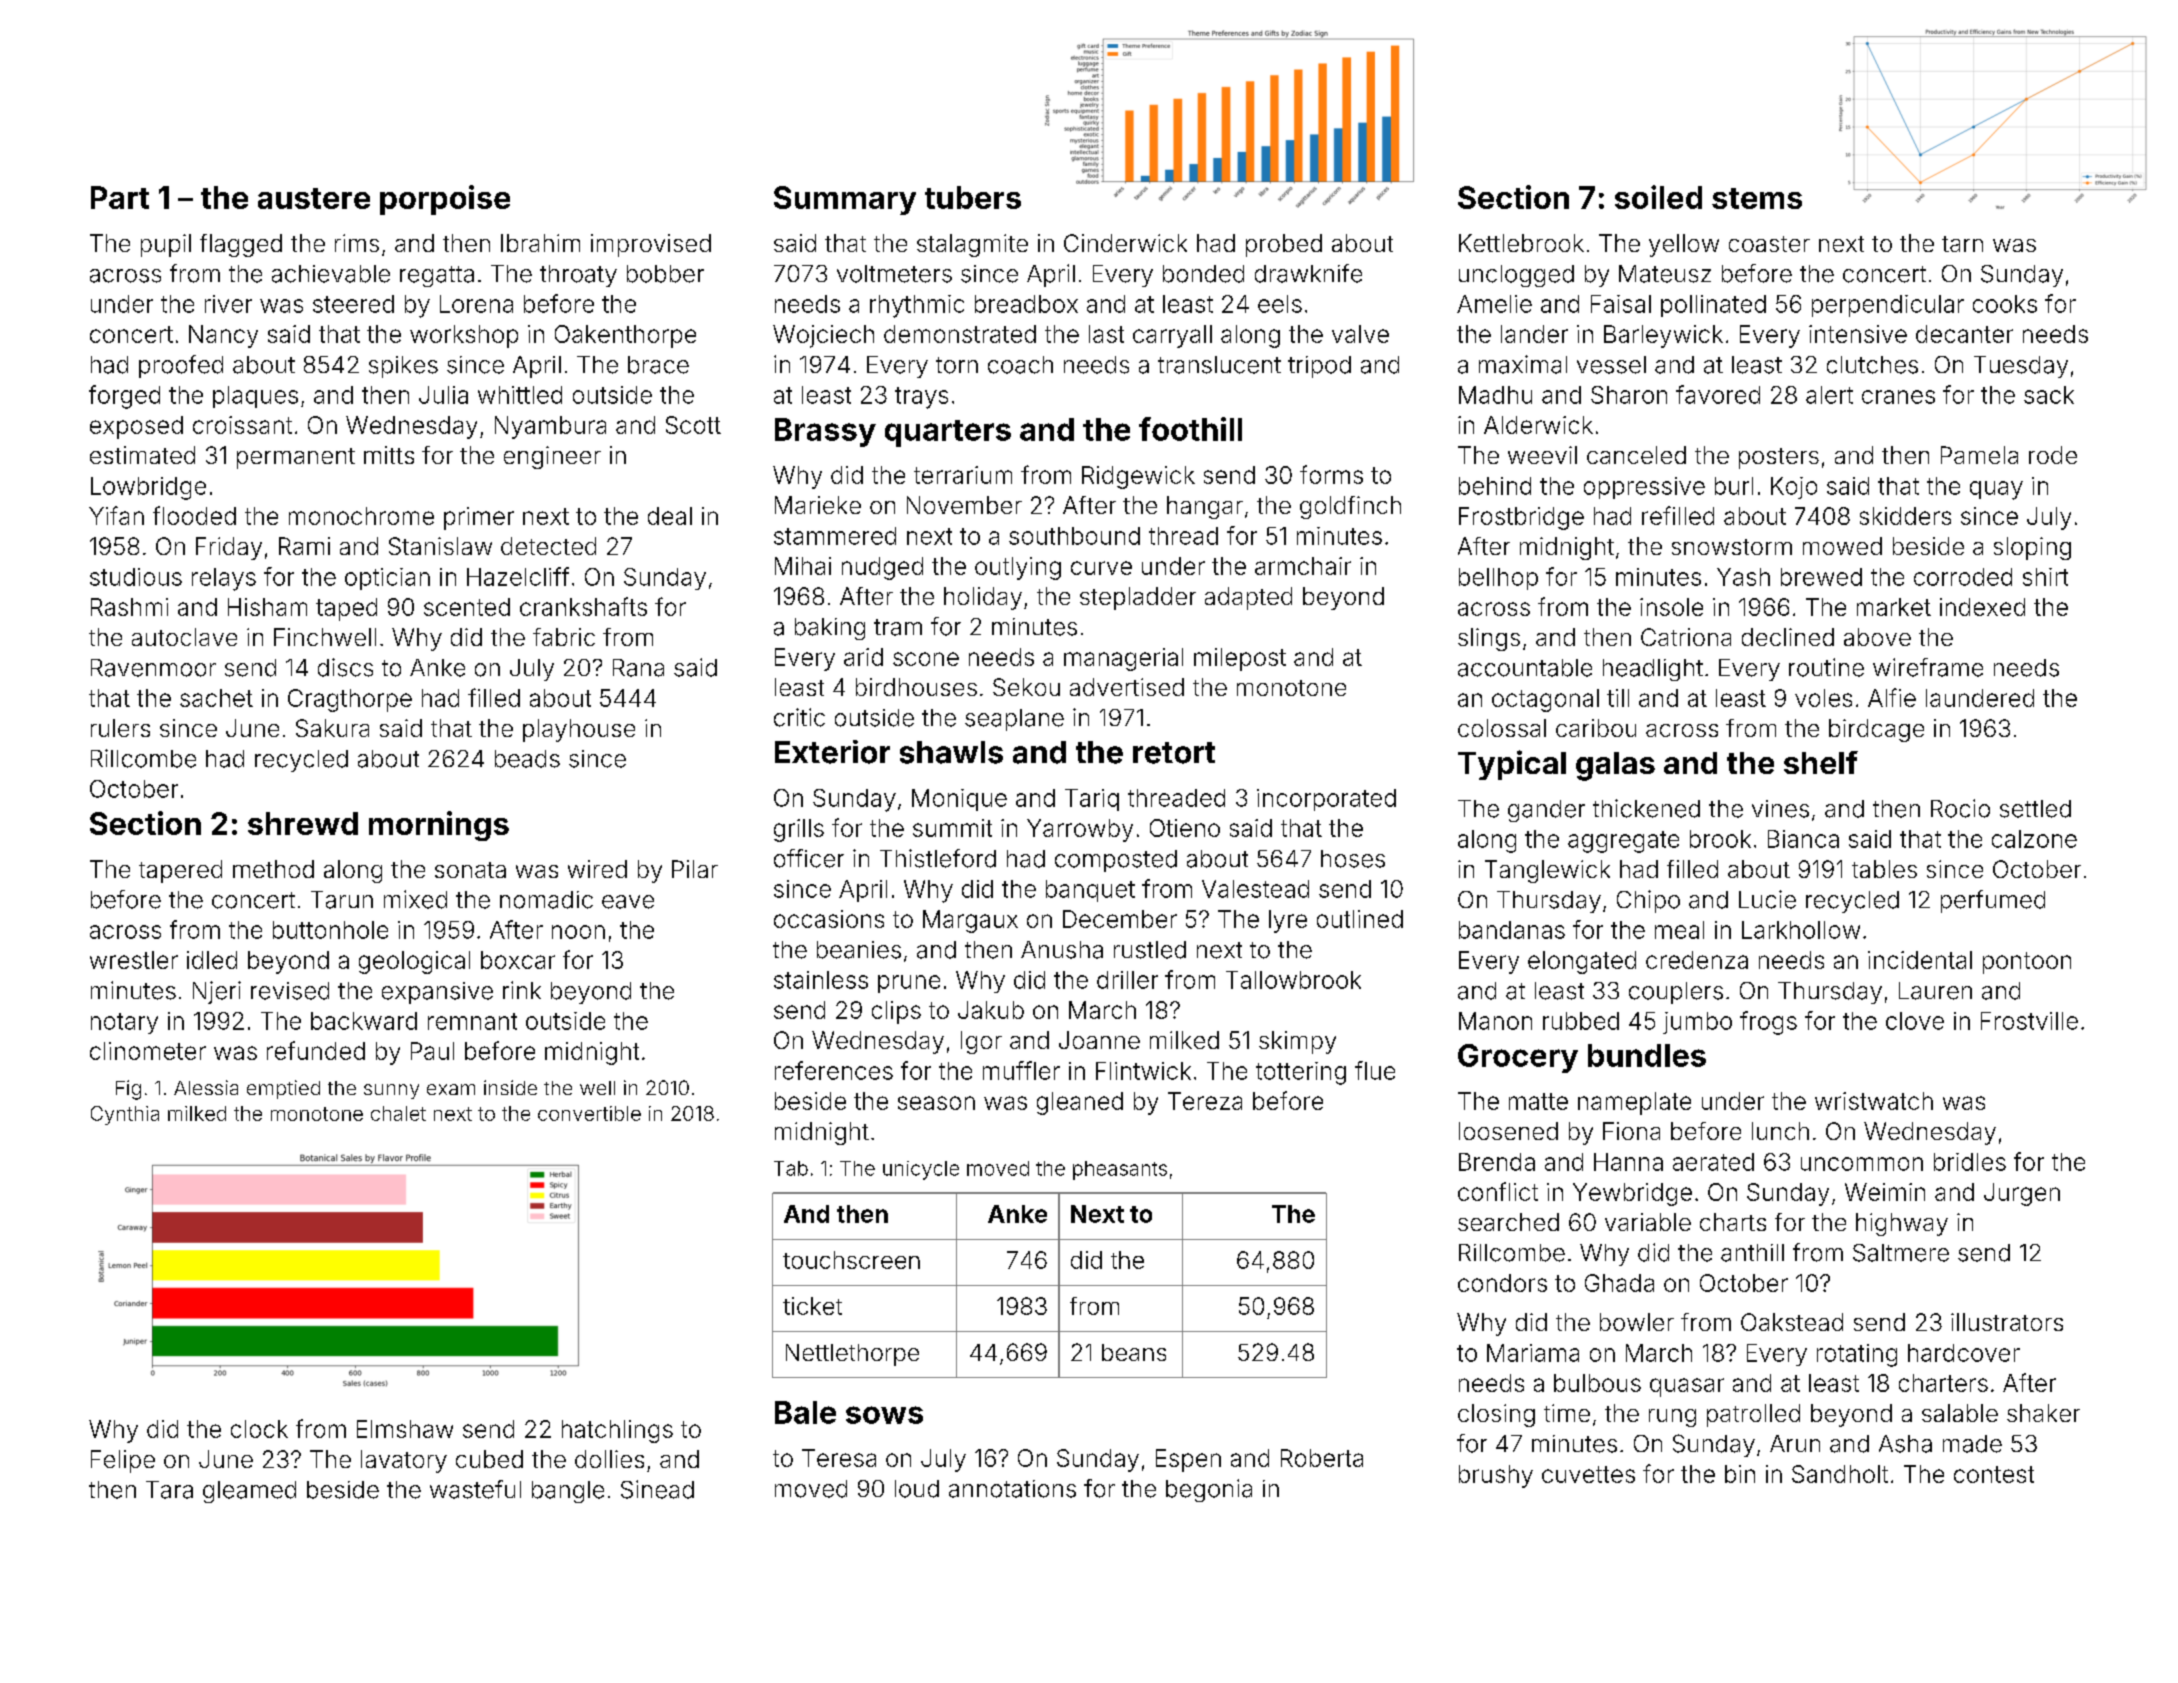  Describe the element at coordinates (1014, 720) in the document. I see `seaplane` at that location.
